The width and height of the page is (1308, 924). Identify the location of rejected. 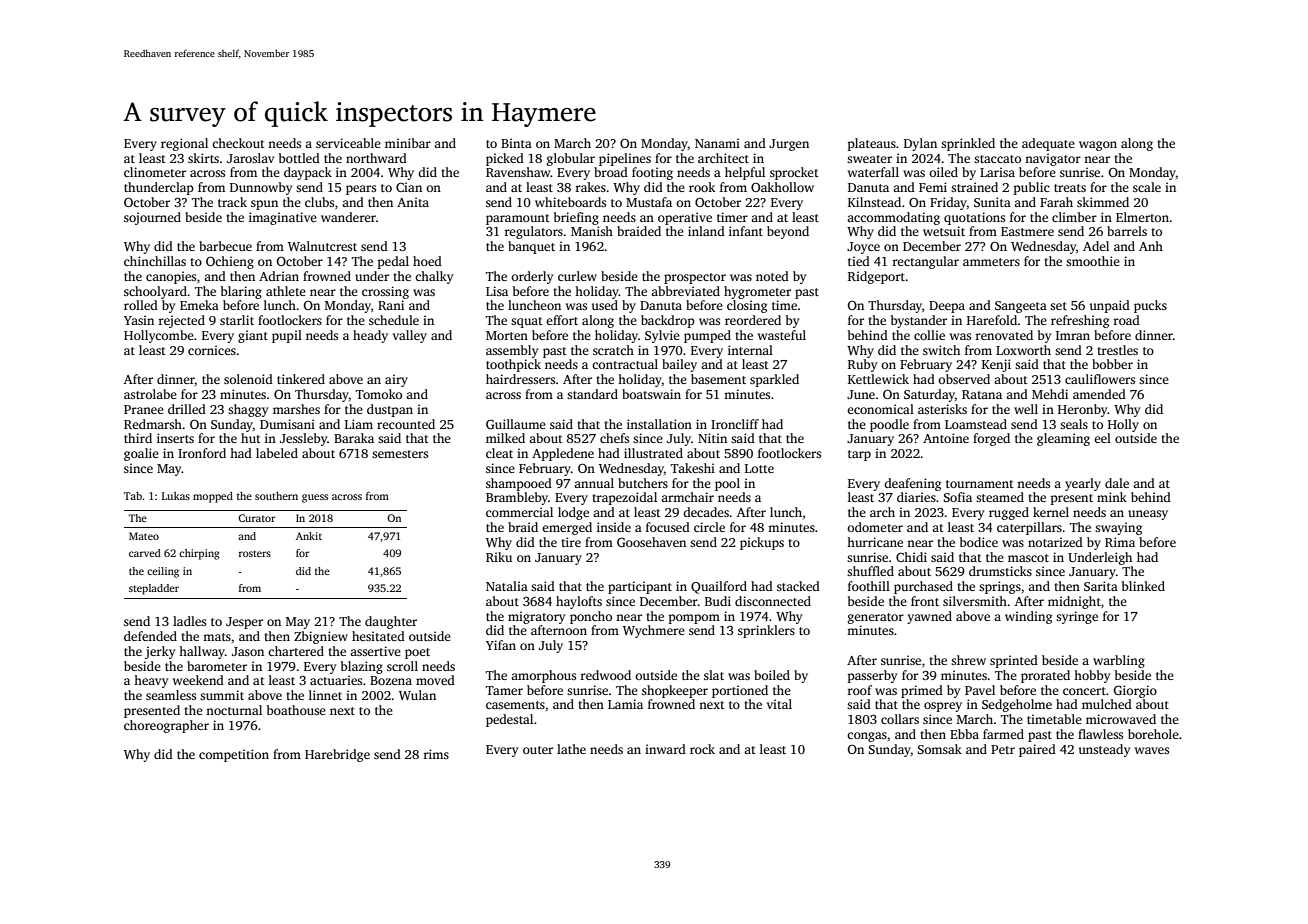
(181, 321).
